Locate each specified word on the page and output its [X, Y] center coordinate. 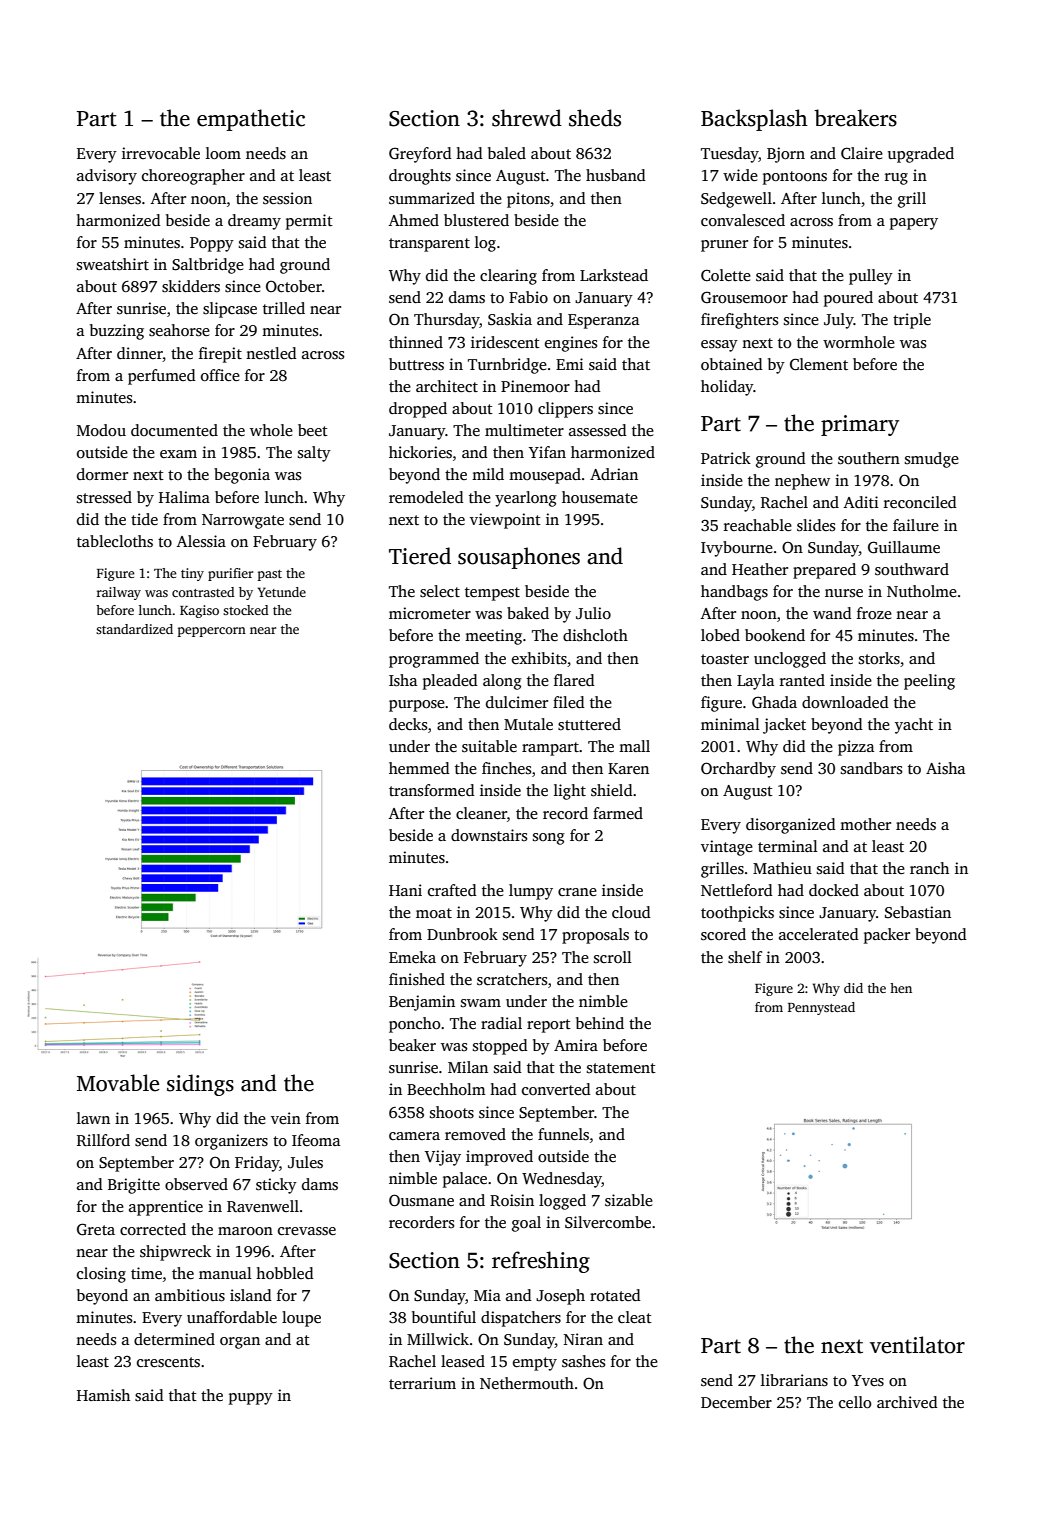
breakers [855, 118]
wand [832, 613]
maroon [245, 1231]
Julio [593, 613]
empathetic [251, 120]
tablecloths [115, 541]
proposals [595, 936]
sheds [595, 118]
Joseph [560, 1297]
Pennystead [821, 1008]
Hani [405, 890]
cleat [635, 1317]
